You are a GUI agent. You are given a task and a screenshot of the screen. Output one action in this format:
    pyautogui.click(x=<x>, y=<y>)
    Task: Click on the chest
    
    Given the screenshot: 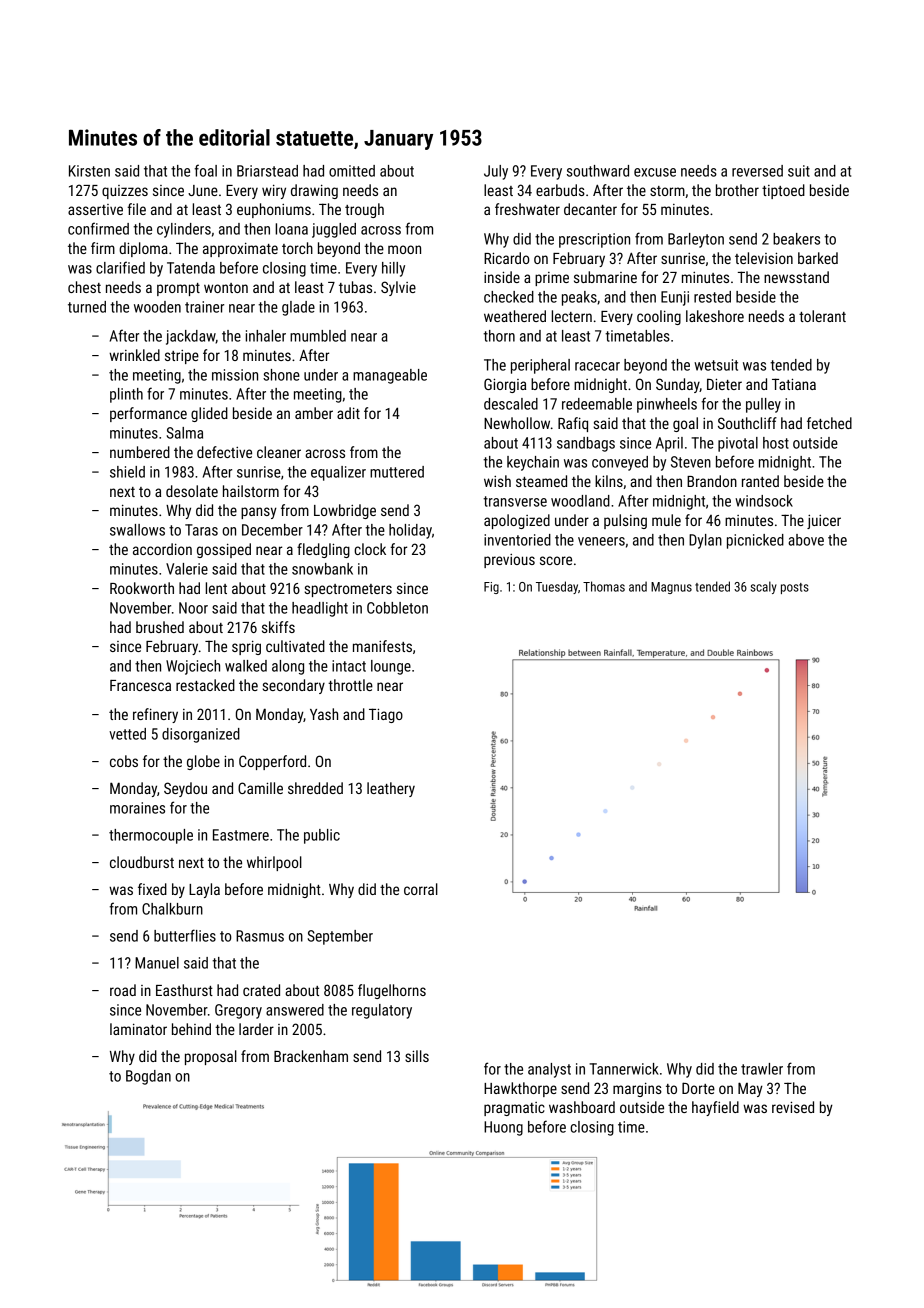 What is the action you would take?
    pyautogui.click(x=84, y=287)
